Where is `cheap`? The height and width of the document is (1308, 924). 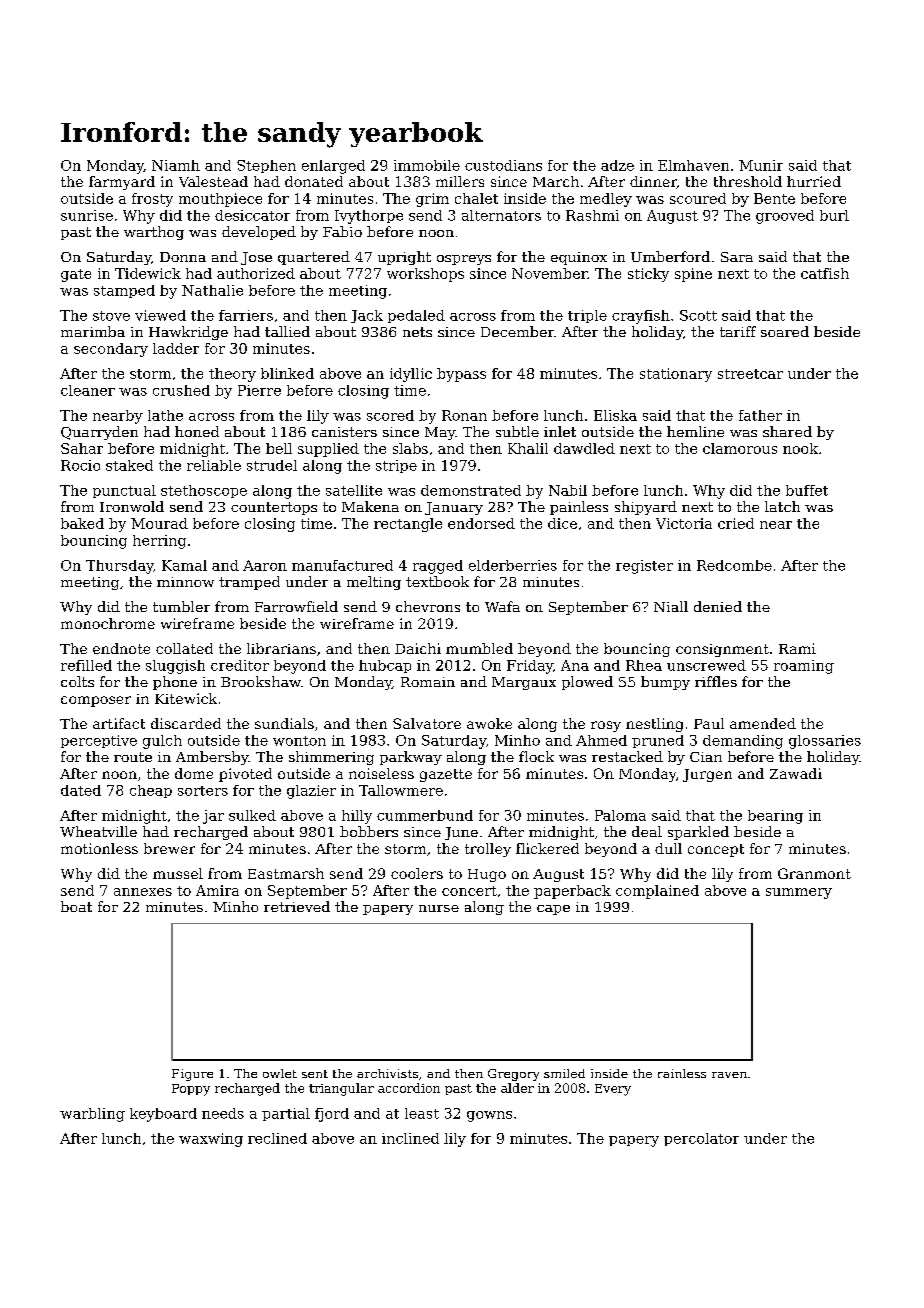
cheap is located at coordinates (151, 791).
